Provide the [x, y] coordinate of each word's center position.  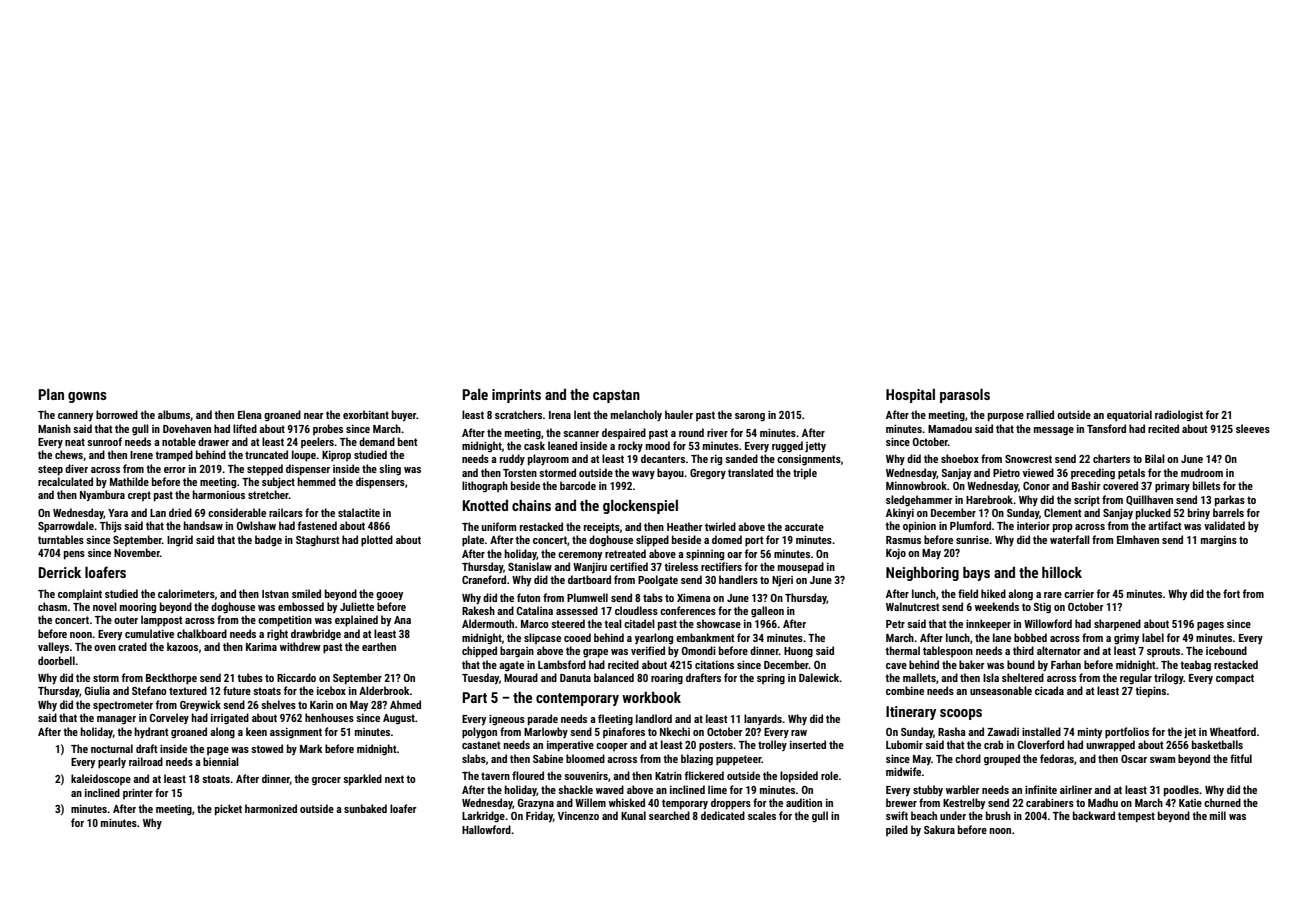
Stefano [149, 690]
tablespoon [948, 651]
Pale [475, 394]
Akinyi [900, 513]
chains [531, 505]
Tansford [1106, 428]
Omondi [699, 650]
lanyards [763, 719]
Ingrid [180, 540]
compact [1235, 679]
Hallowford [486, 829]
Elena [250, 414]
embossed [301, 606]
